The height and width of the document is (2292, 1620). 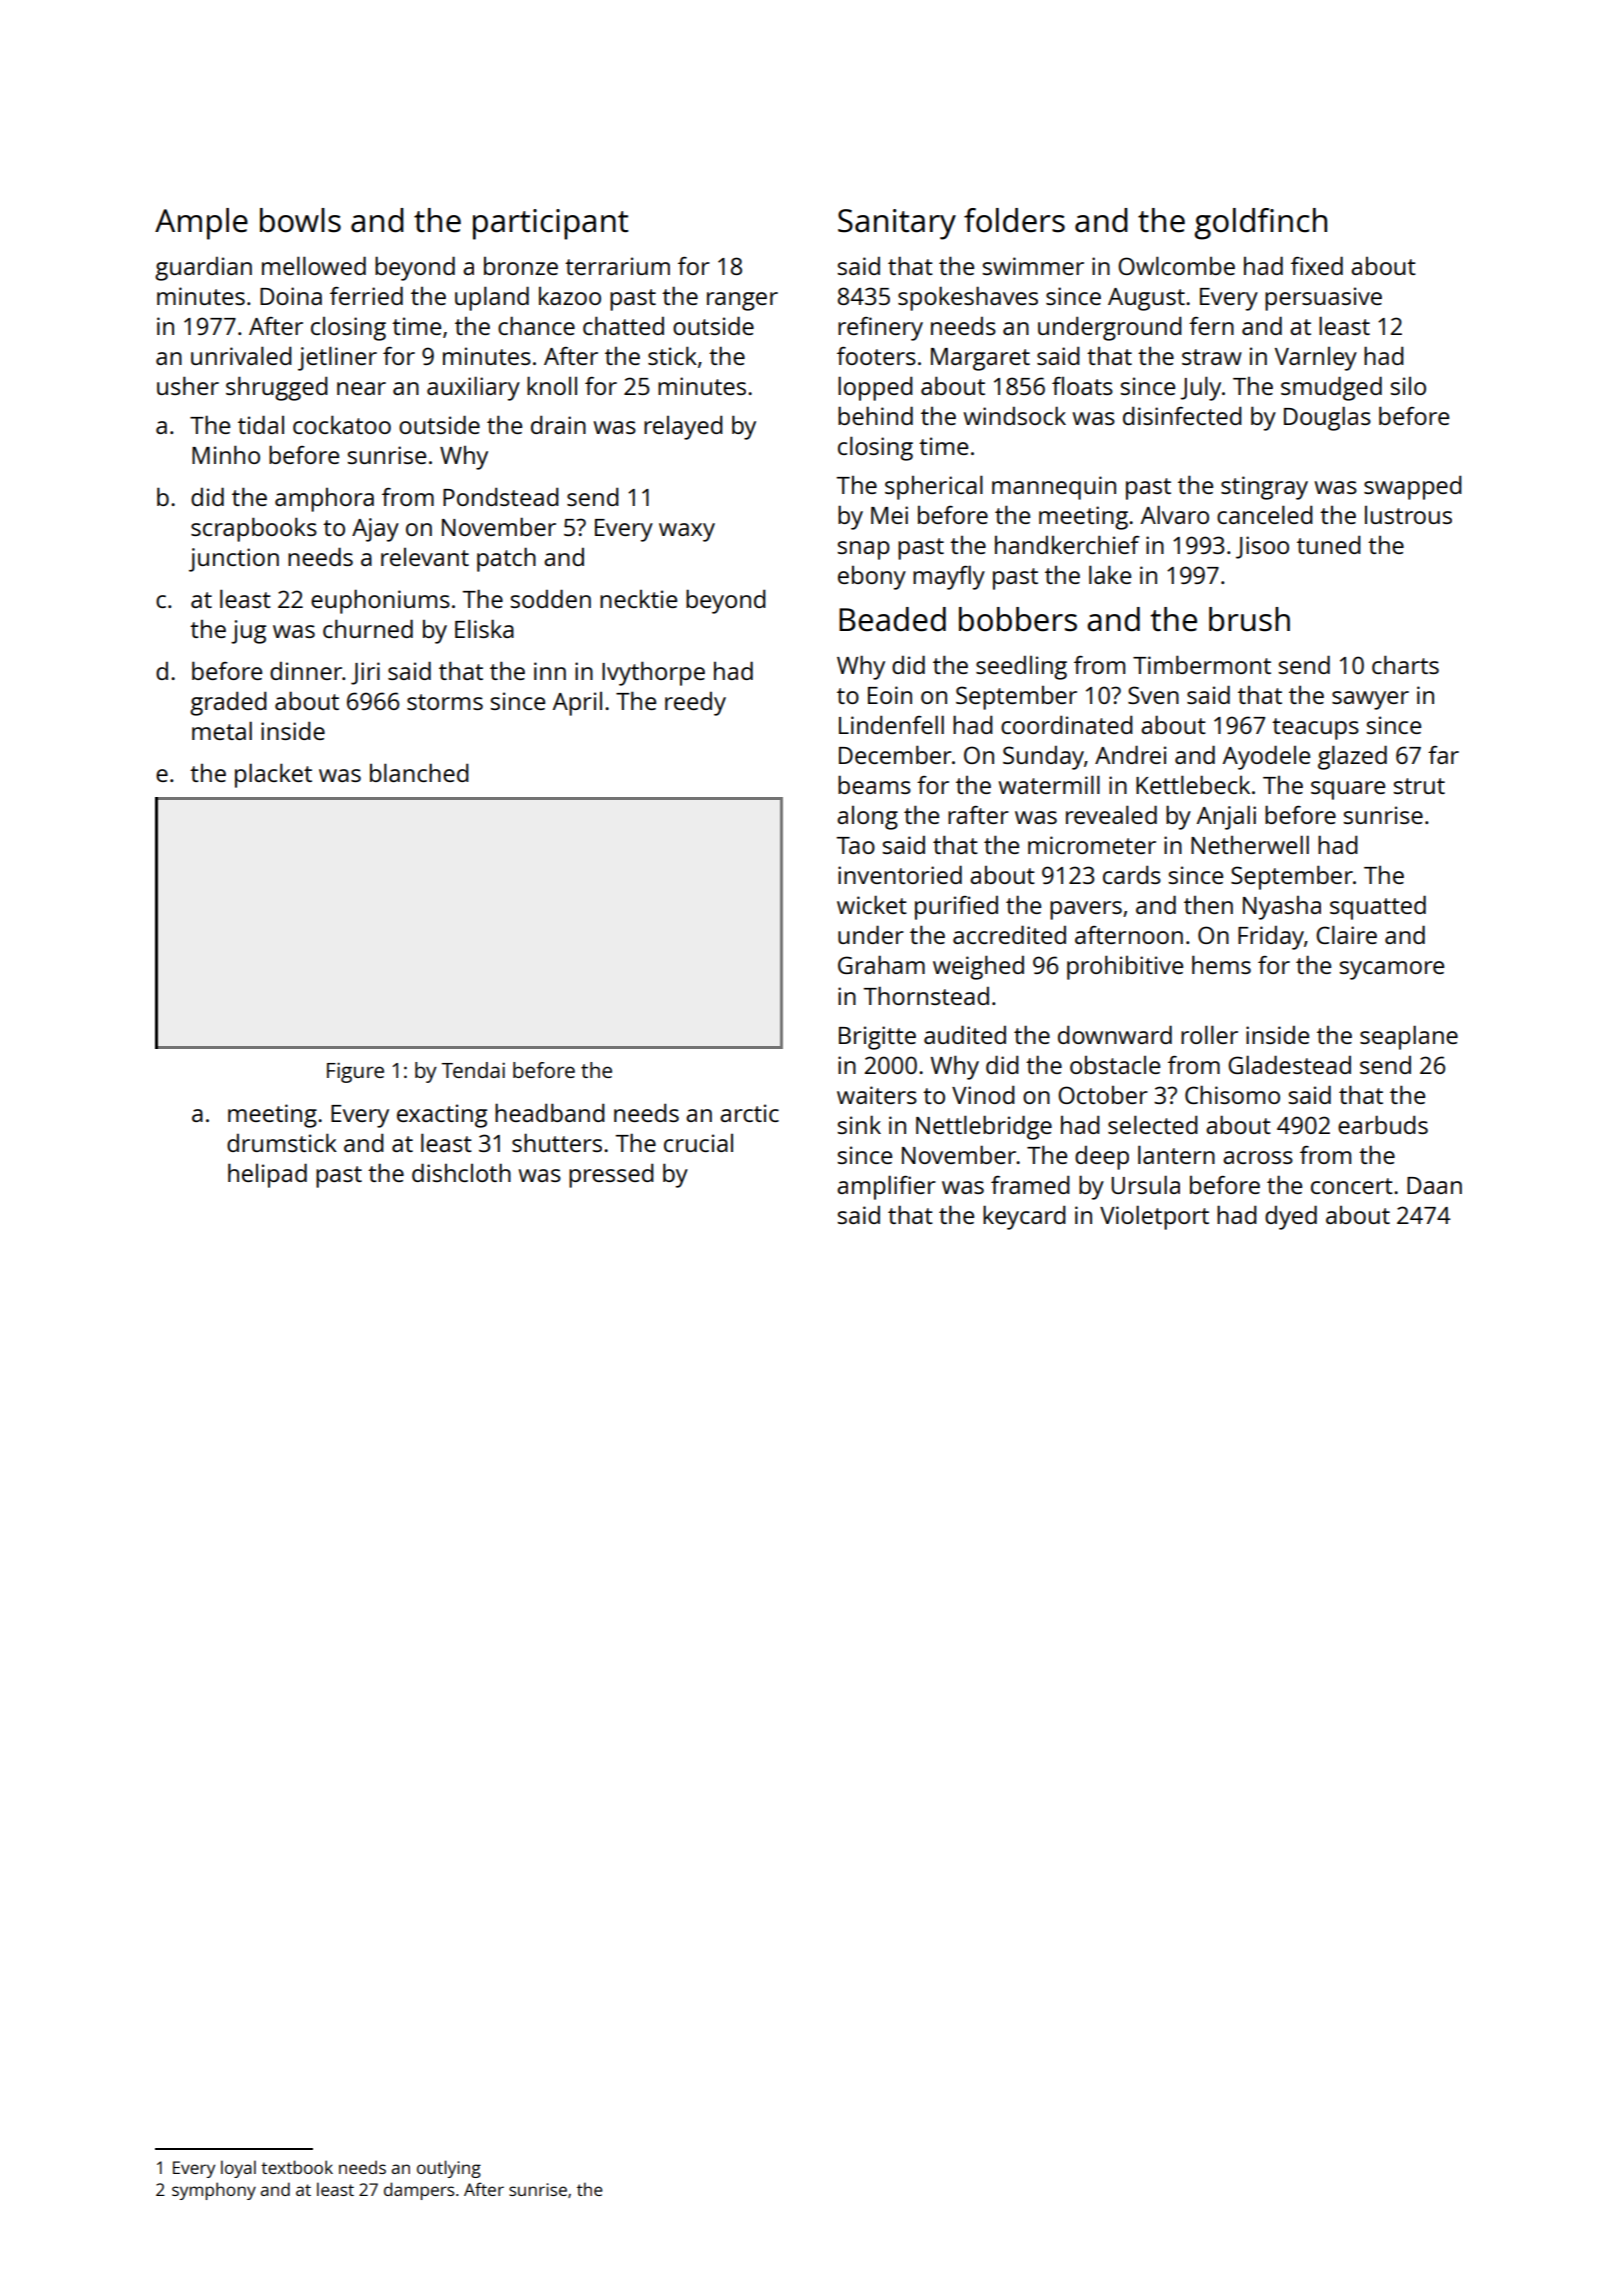 What do you see at coordinates (1405, 664) in the document?
I see `charts` at bounding box center [1405, 664].
